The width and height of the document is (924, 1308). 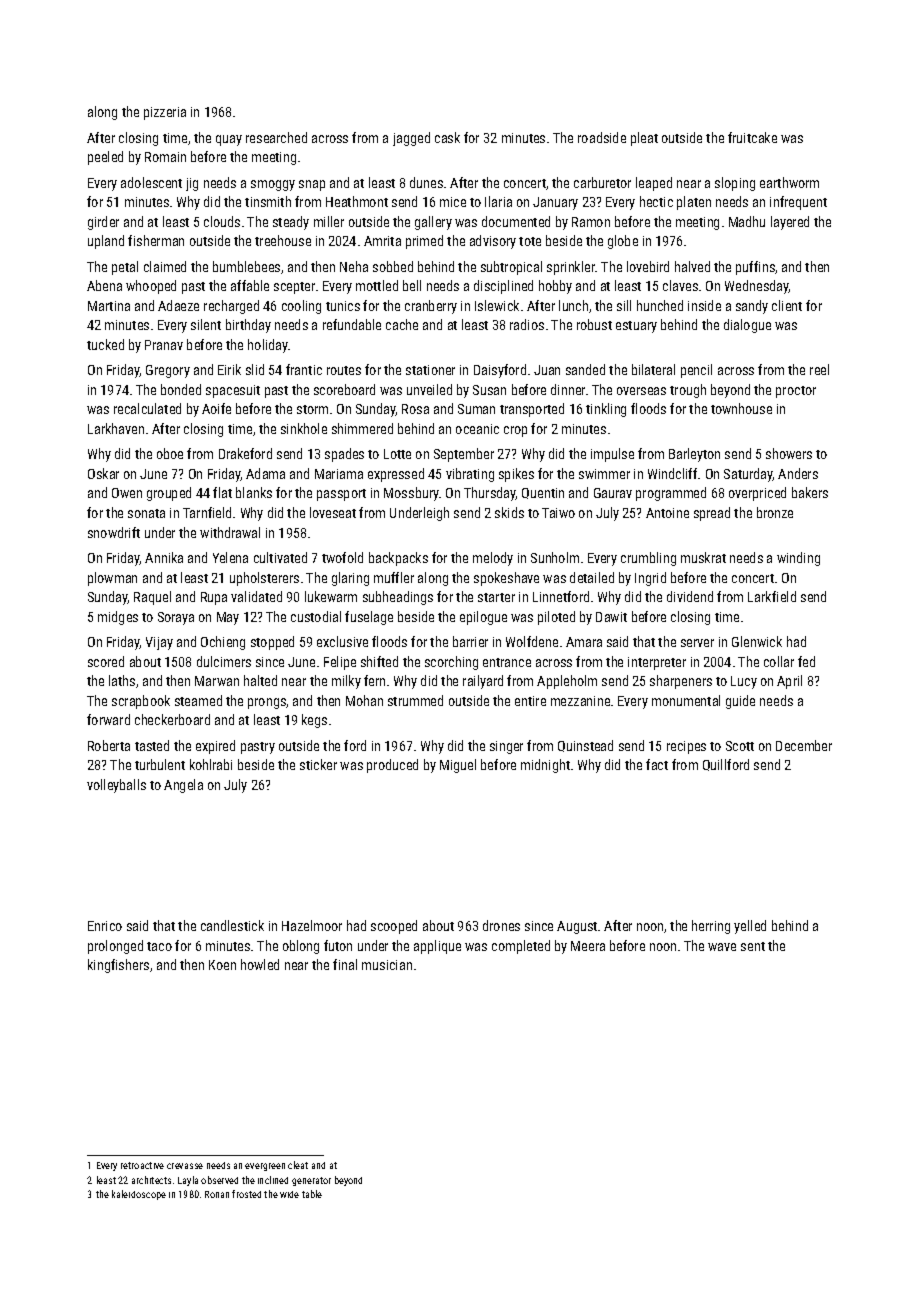 What do you see at coordinates (787, 305) in the document?
I see `client` at bounding box center [787, 305].
